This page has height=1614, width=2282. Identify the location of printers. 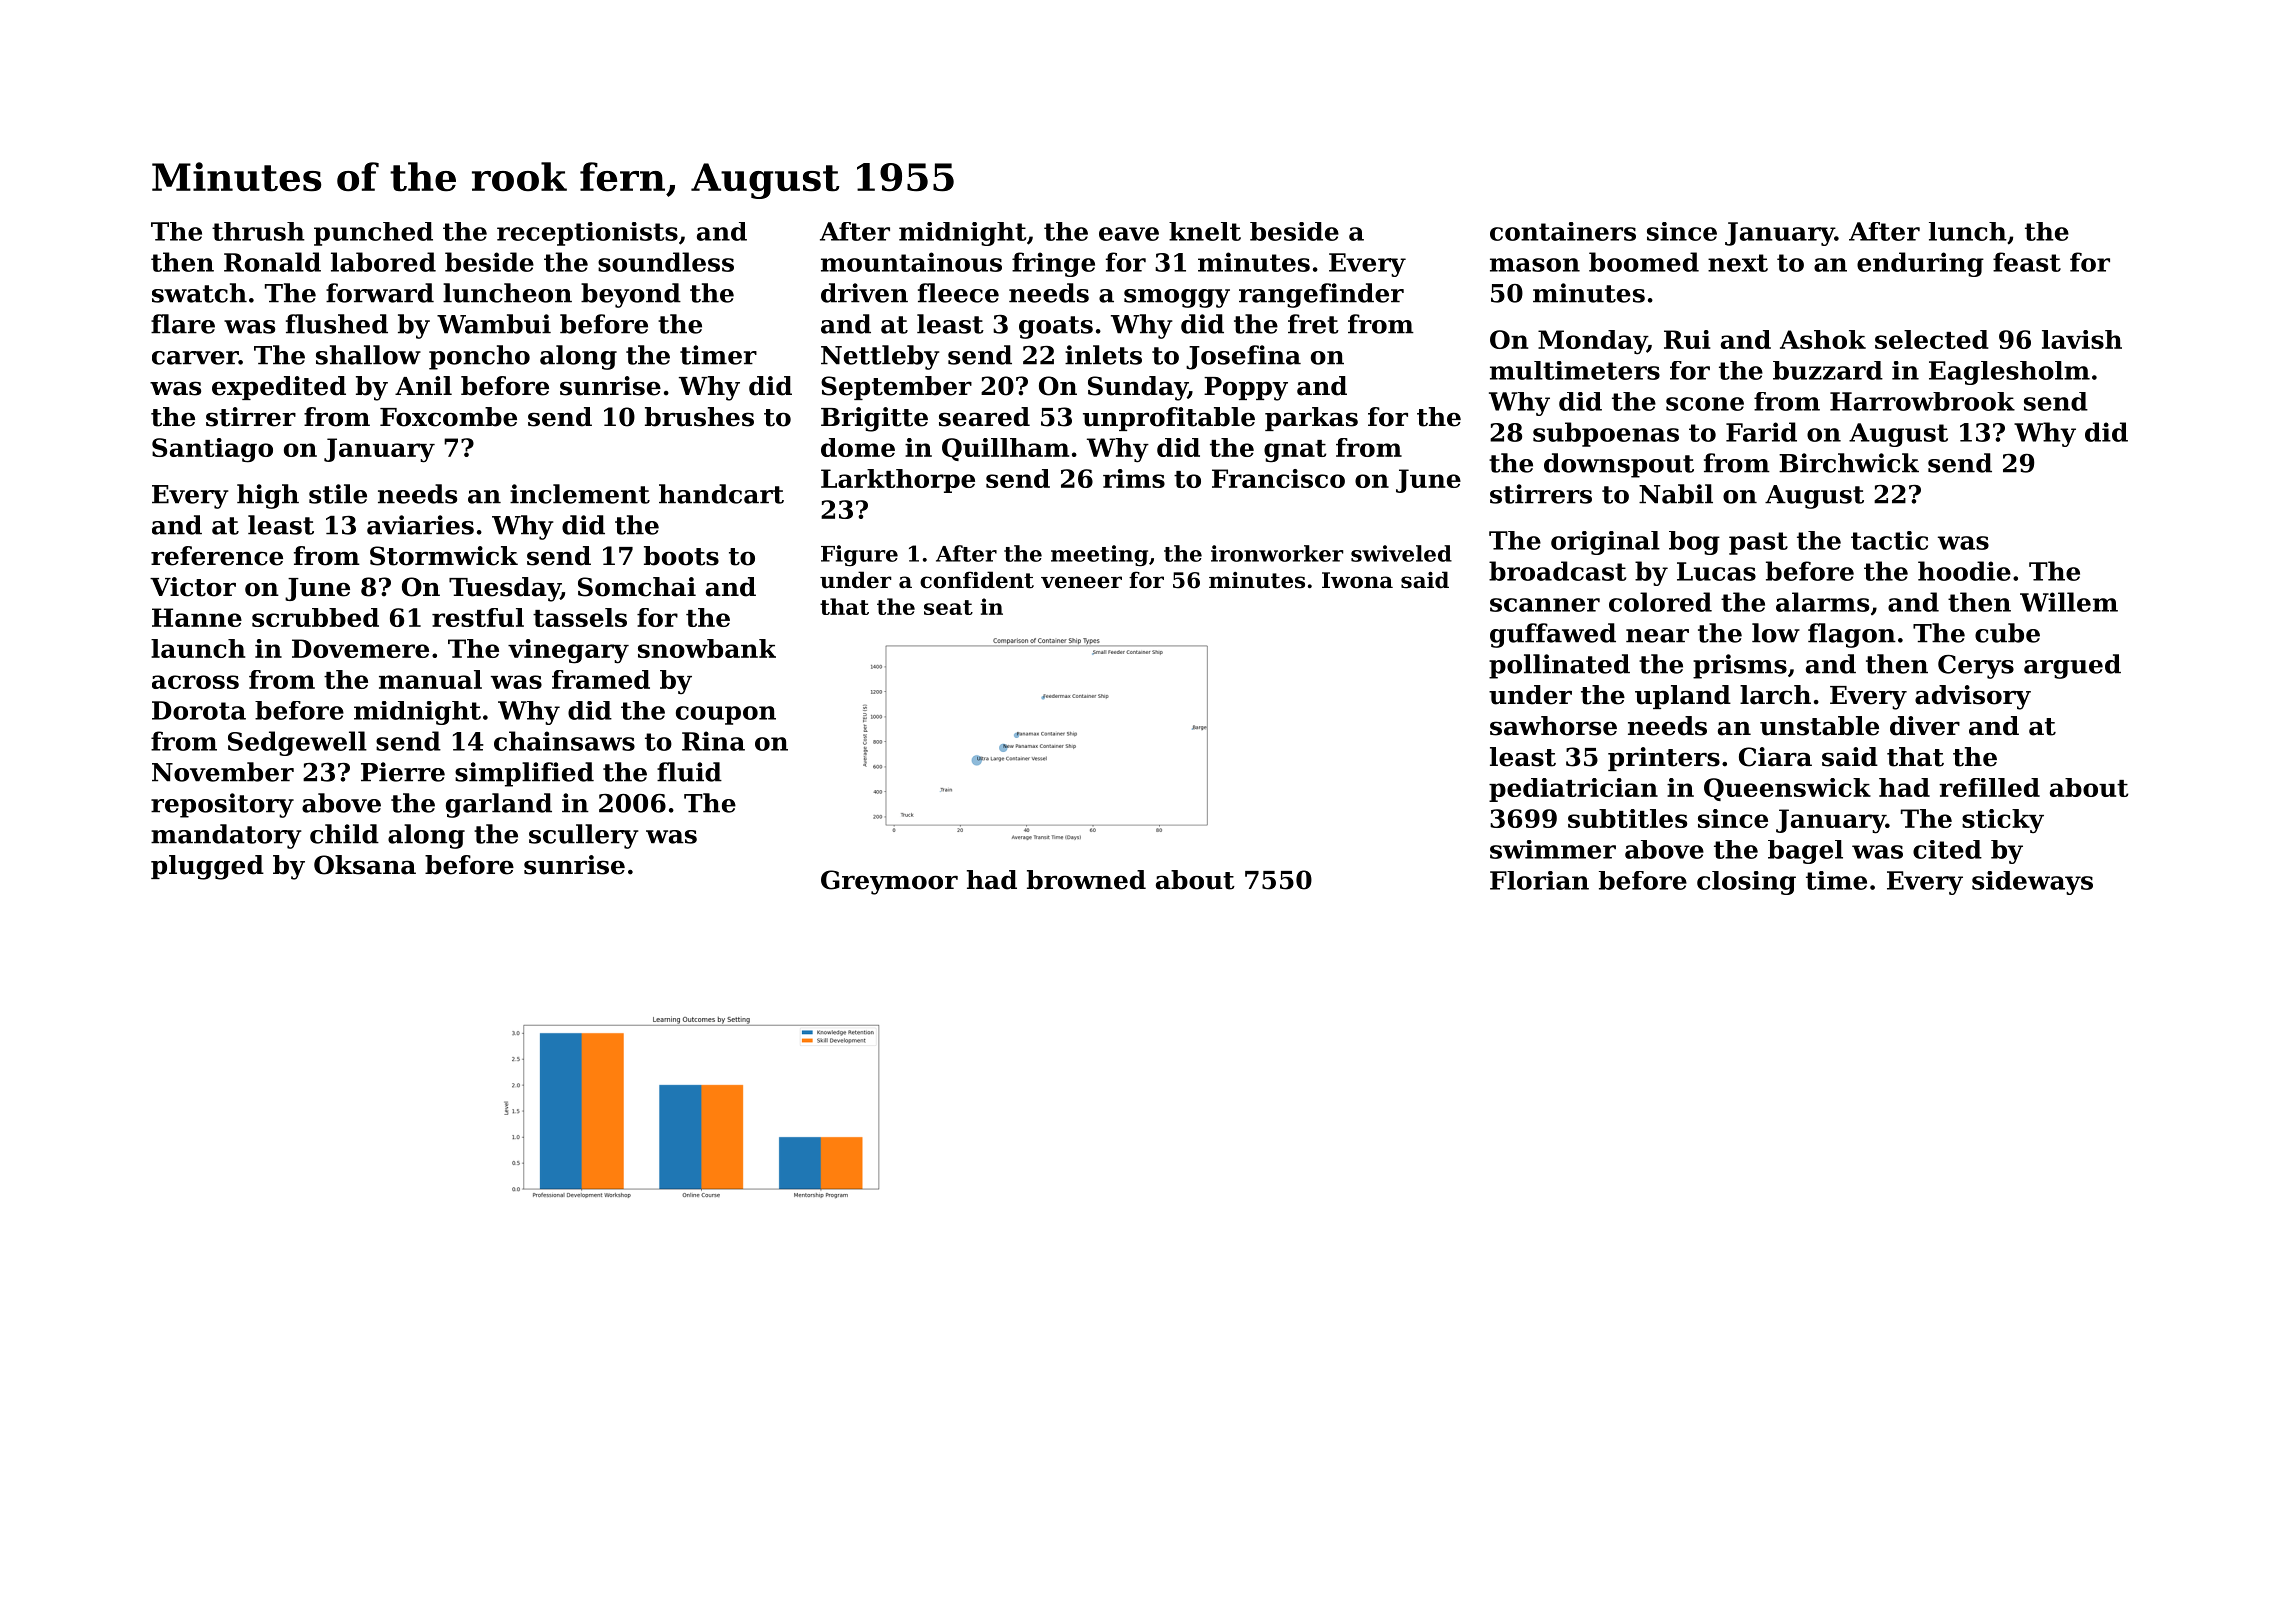
(1664, 759).
